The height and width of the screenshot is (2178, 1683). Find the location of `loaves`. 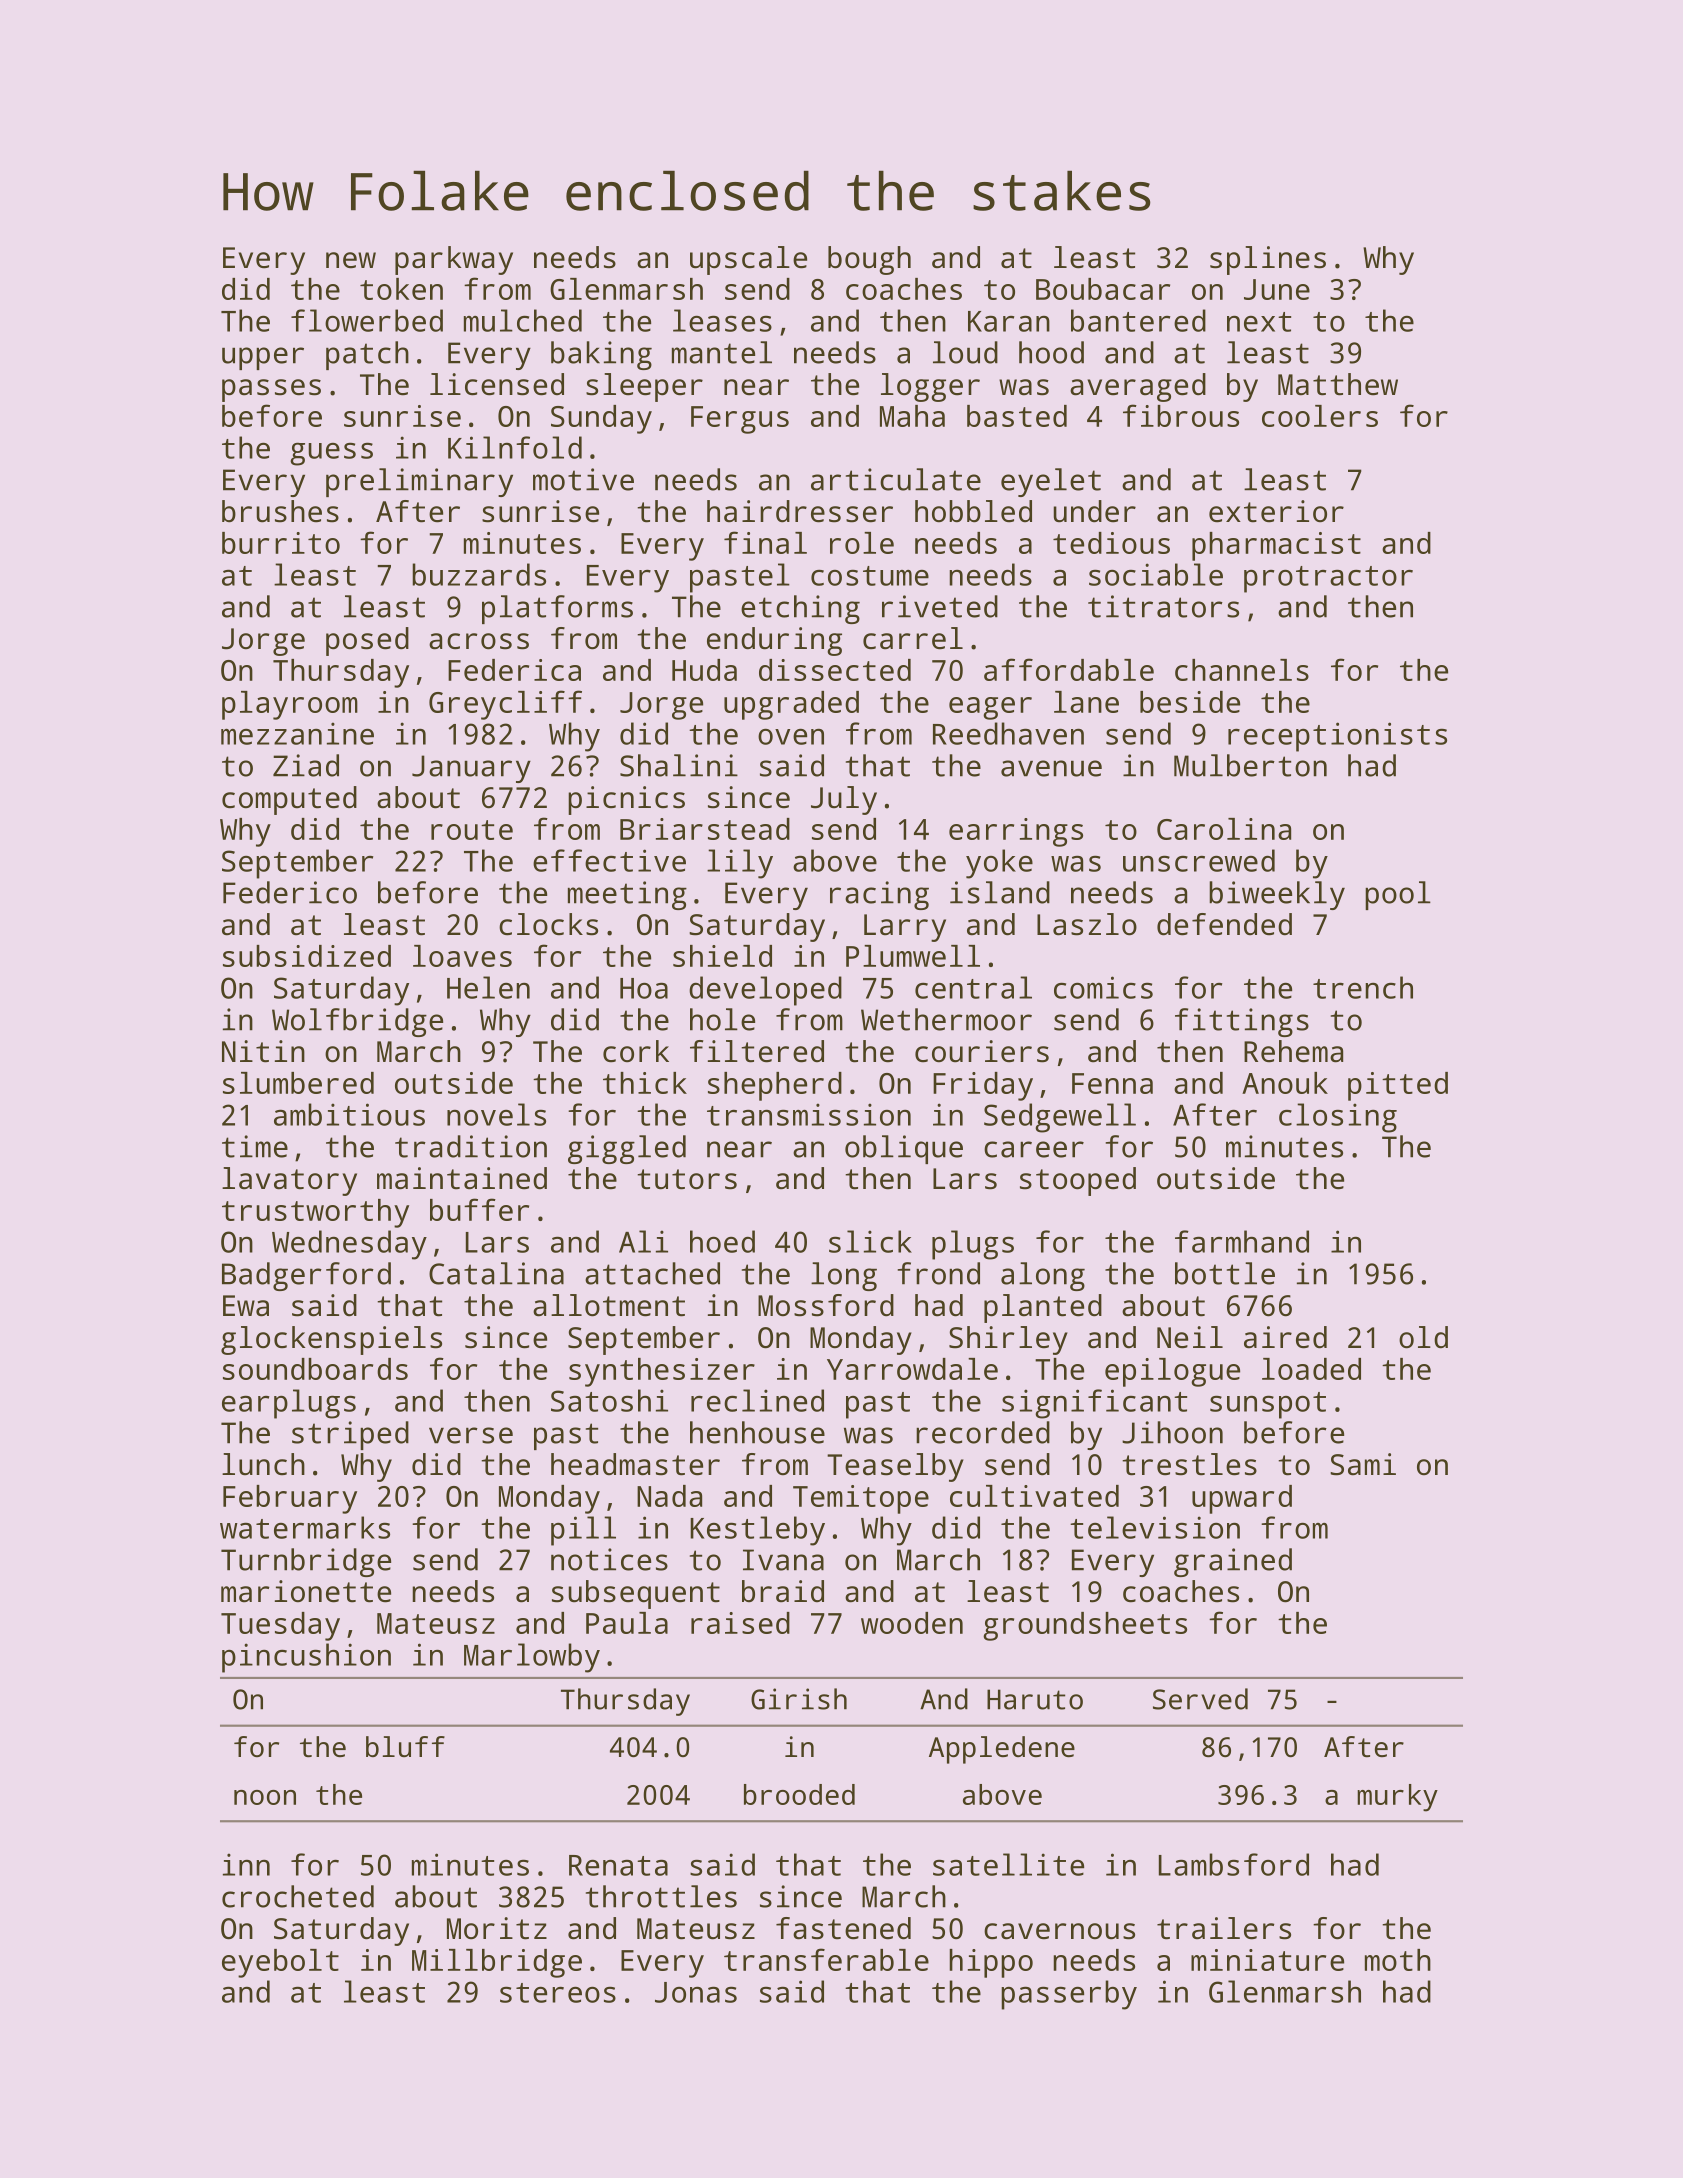

loaves is located at coordinates (462, 956).
